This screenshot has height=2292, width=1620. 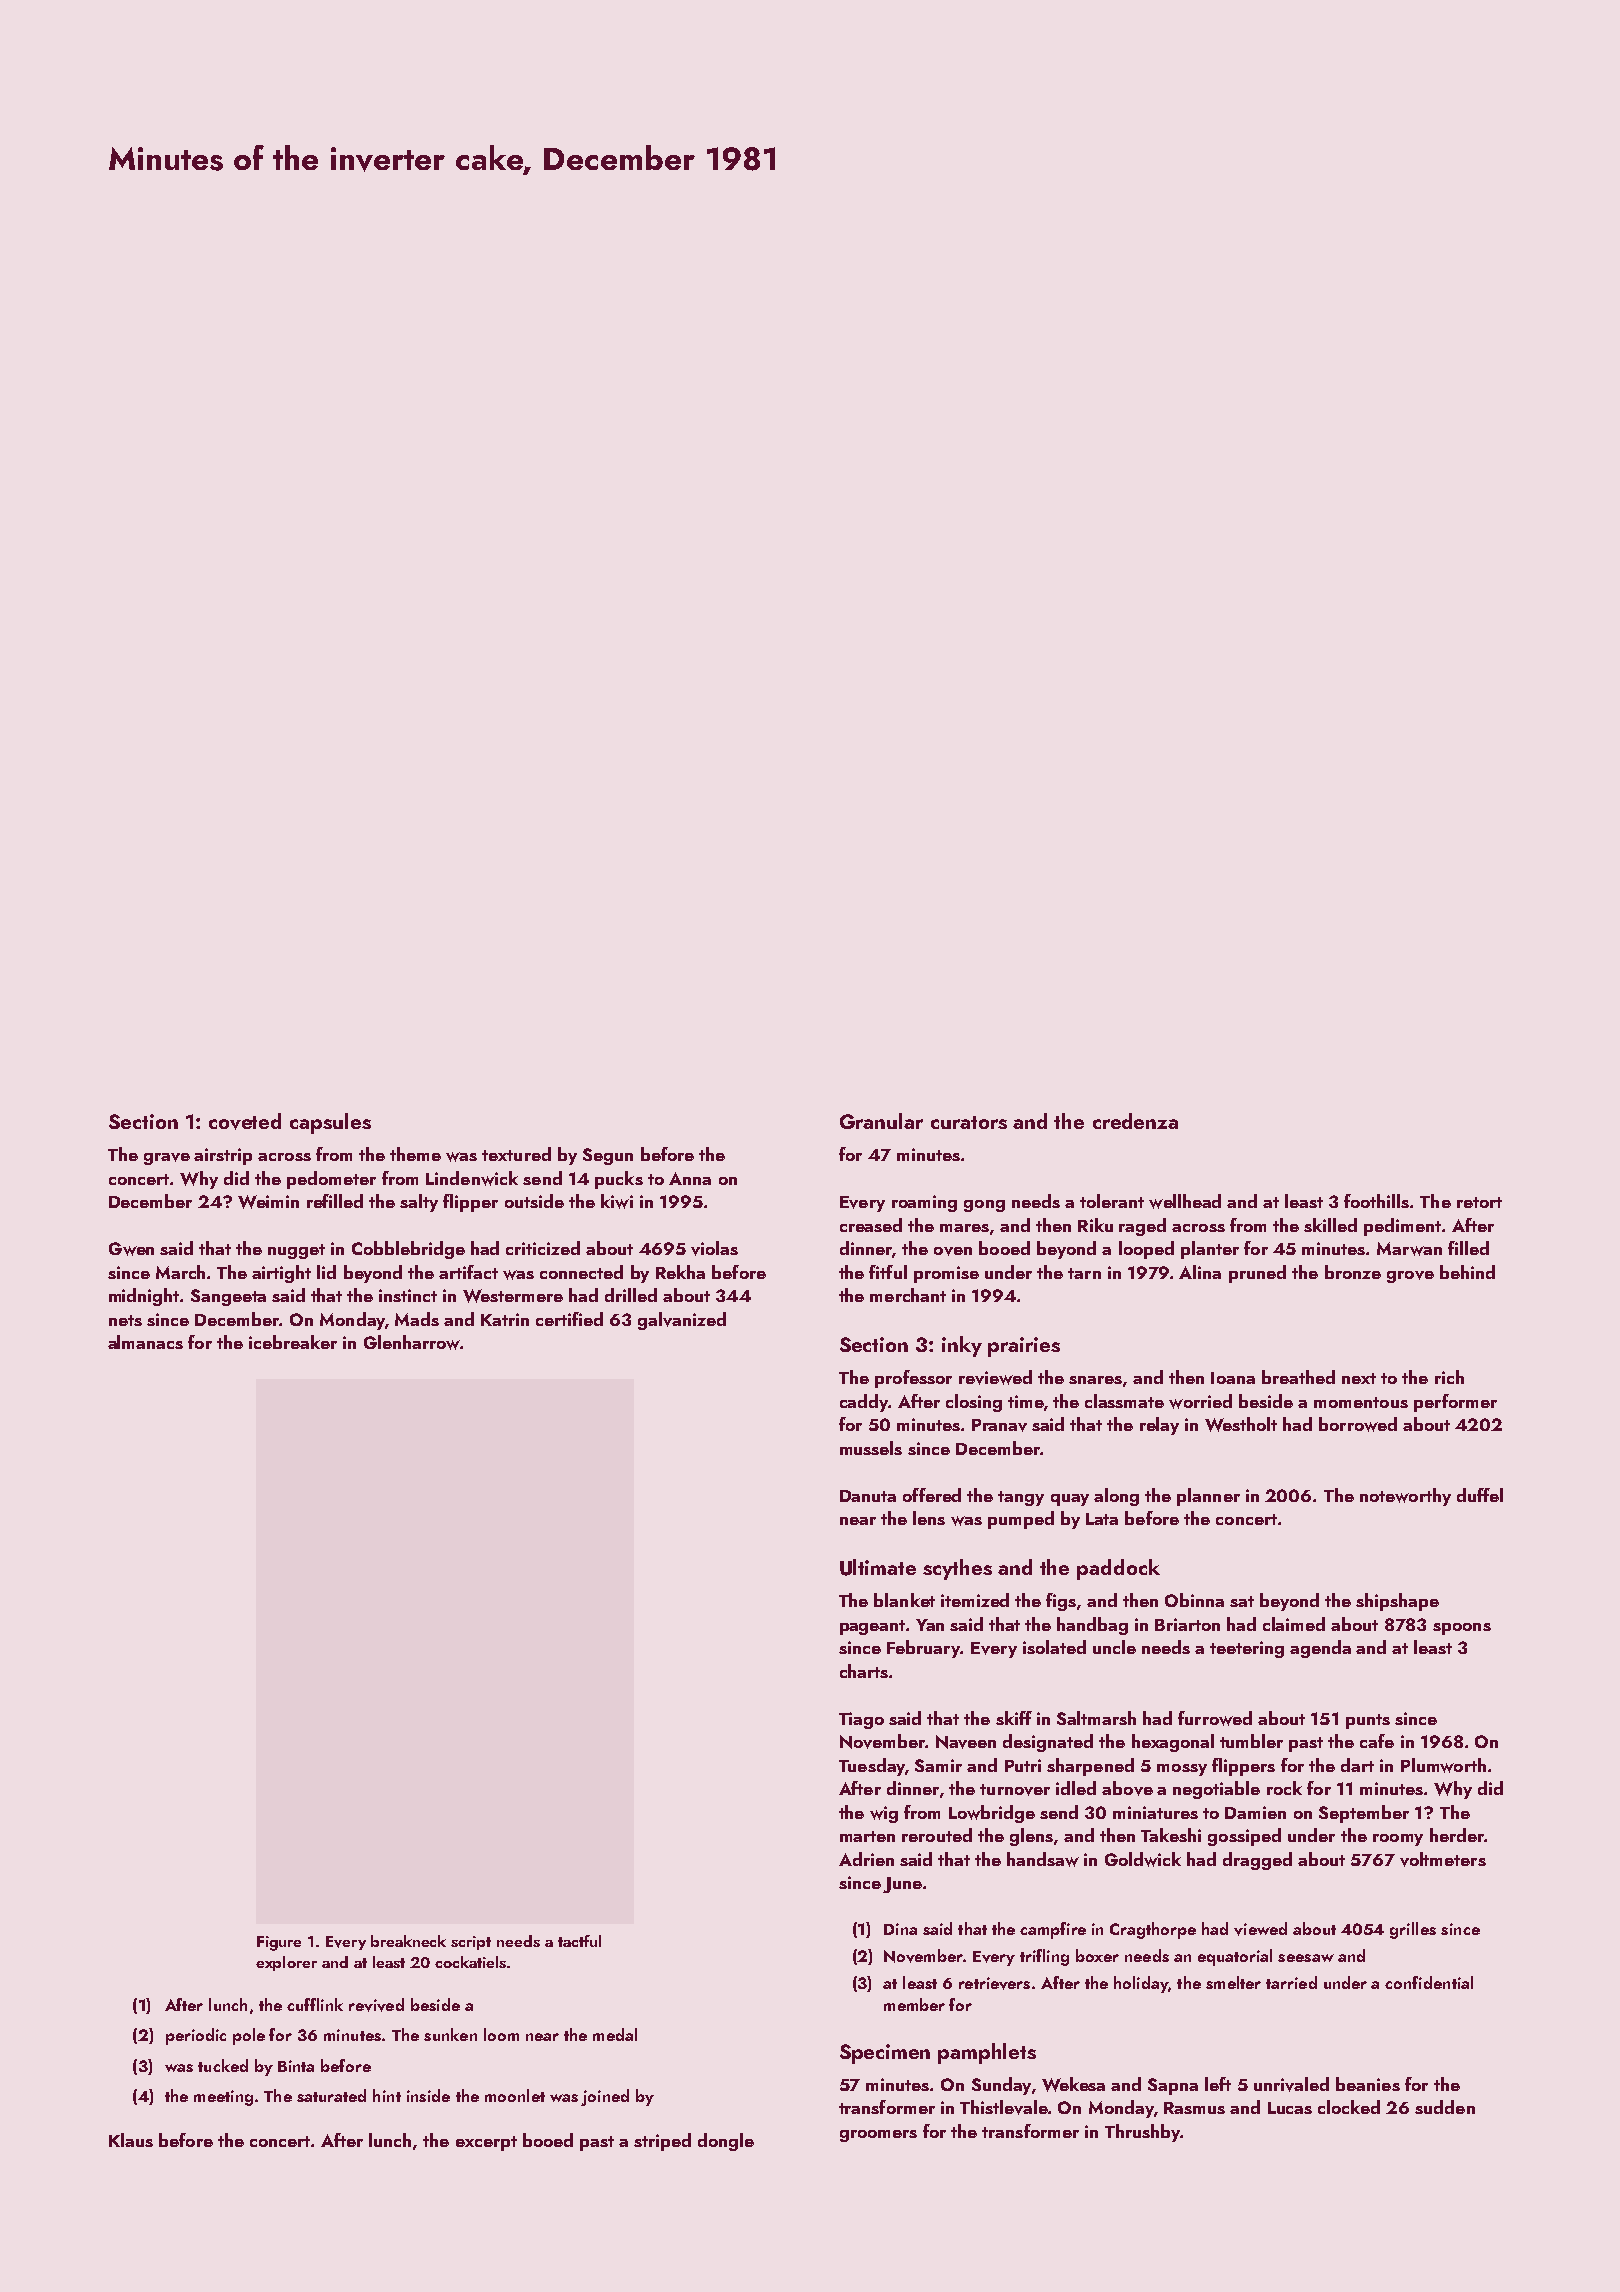 I want to click on pageant, so click(x=872, y=1627).
